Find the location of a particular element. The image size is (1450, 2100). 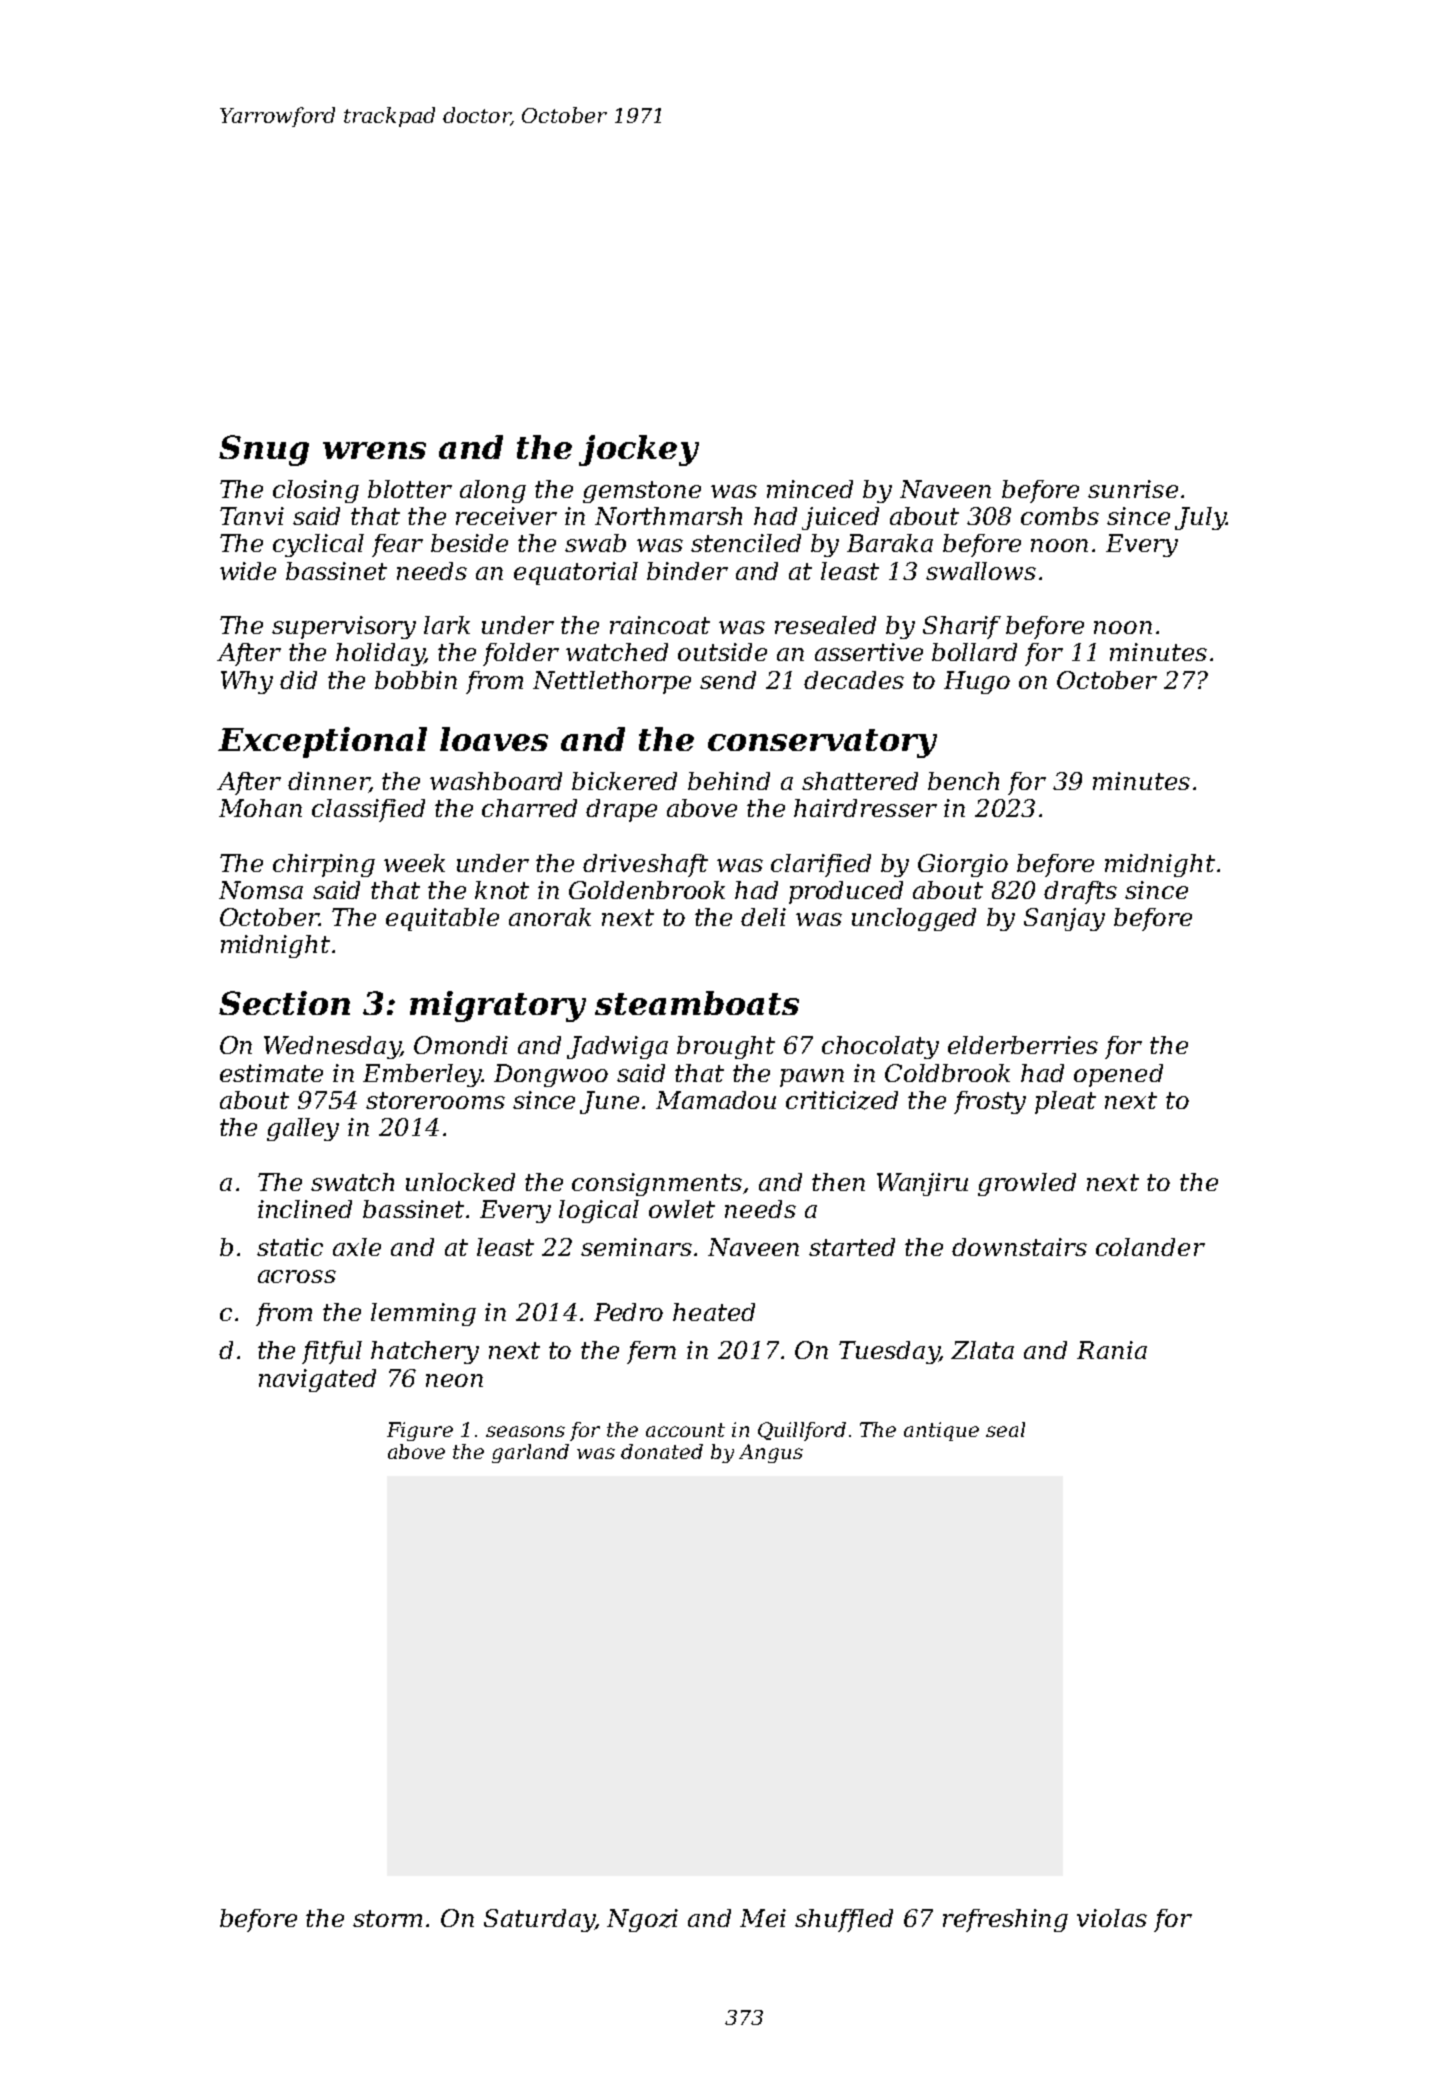

storm is located at coordinates (387, 1918).
